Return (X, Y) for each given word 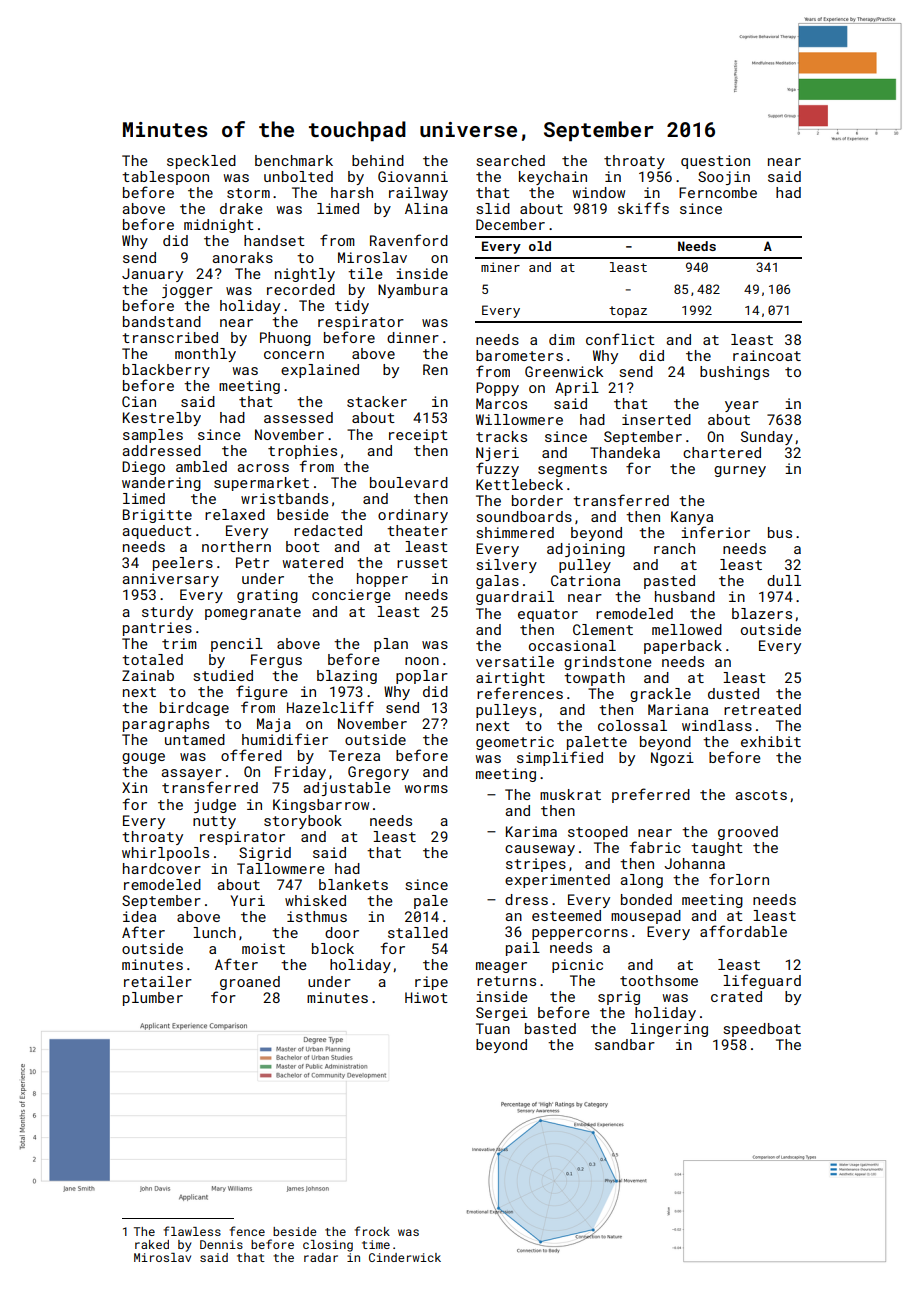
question (715, 162)
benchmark (294, 160)
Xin (134, 787)
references (520, 693)
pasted (669, 582)
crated (736, 996)
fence (247, 1231)
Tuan (493, 1028)
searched (510, 160)
